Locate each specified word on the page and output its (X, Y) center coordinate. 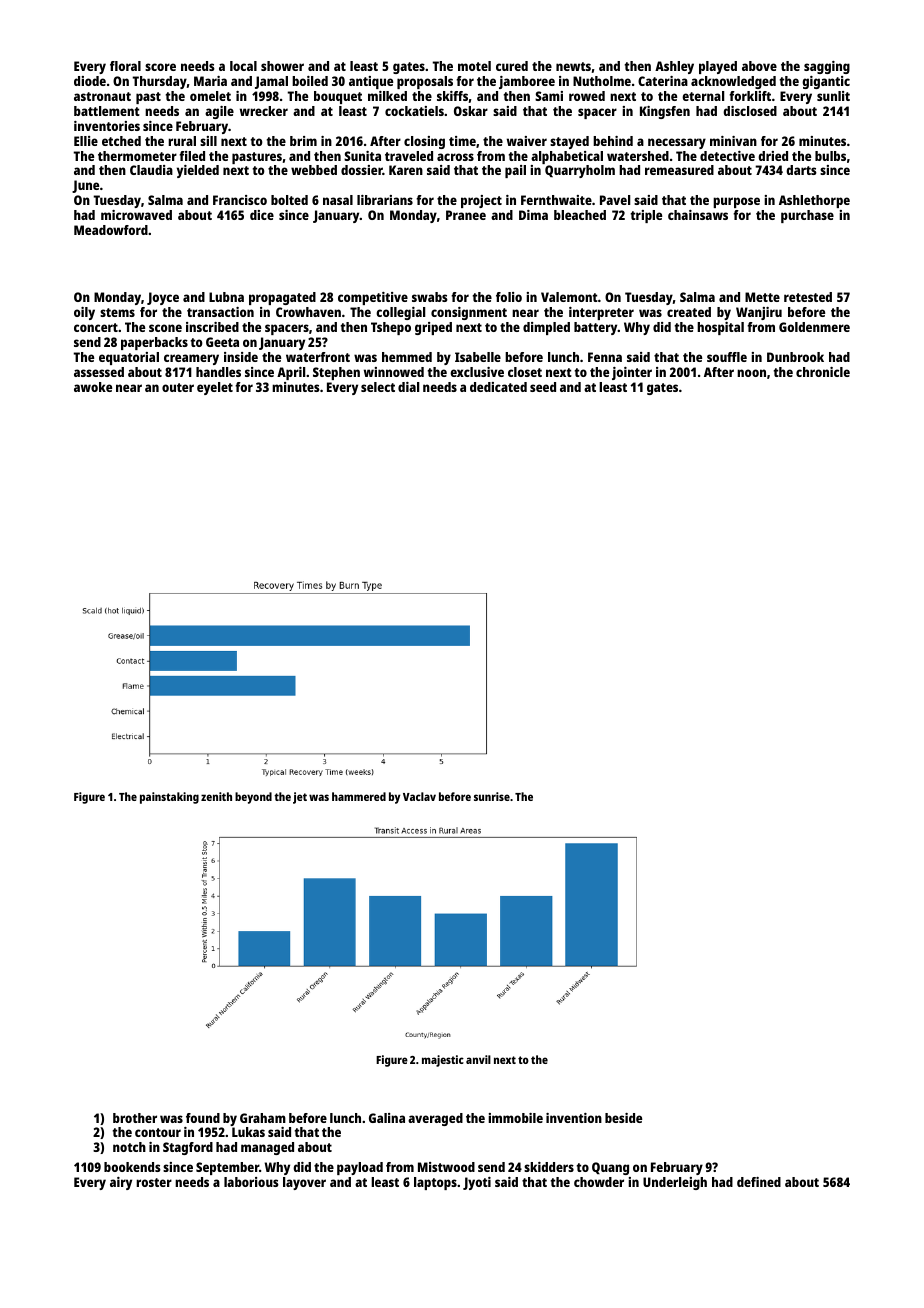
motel (474, 66)
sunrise (492, 796)
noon (751, 373)
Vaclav (419, 796)
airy (121, 1183)
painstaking (169, 798)
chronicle (823, 372)
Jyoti (477, 1183)
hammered (359, 796)
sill (208, 141)
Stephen (336, 373)
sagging (827, 67)
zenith (216, 796)
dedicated (498, 387)
